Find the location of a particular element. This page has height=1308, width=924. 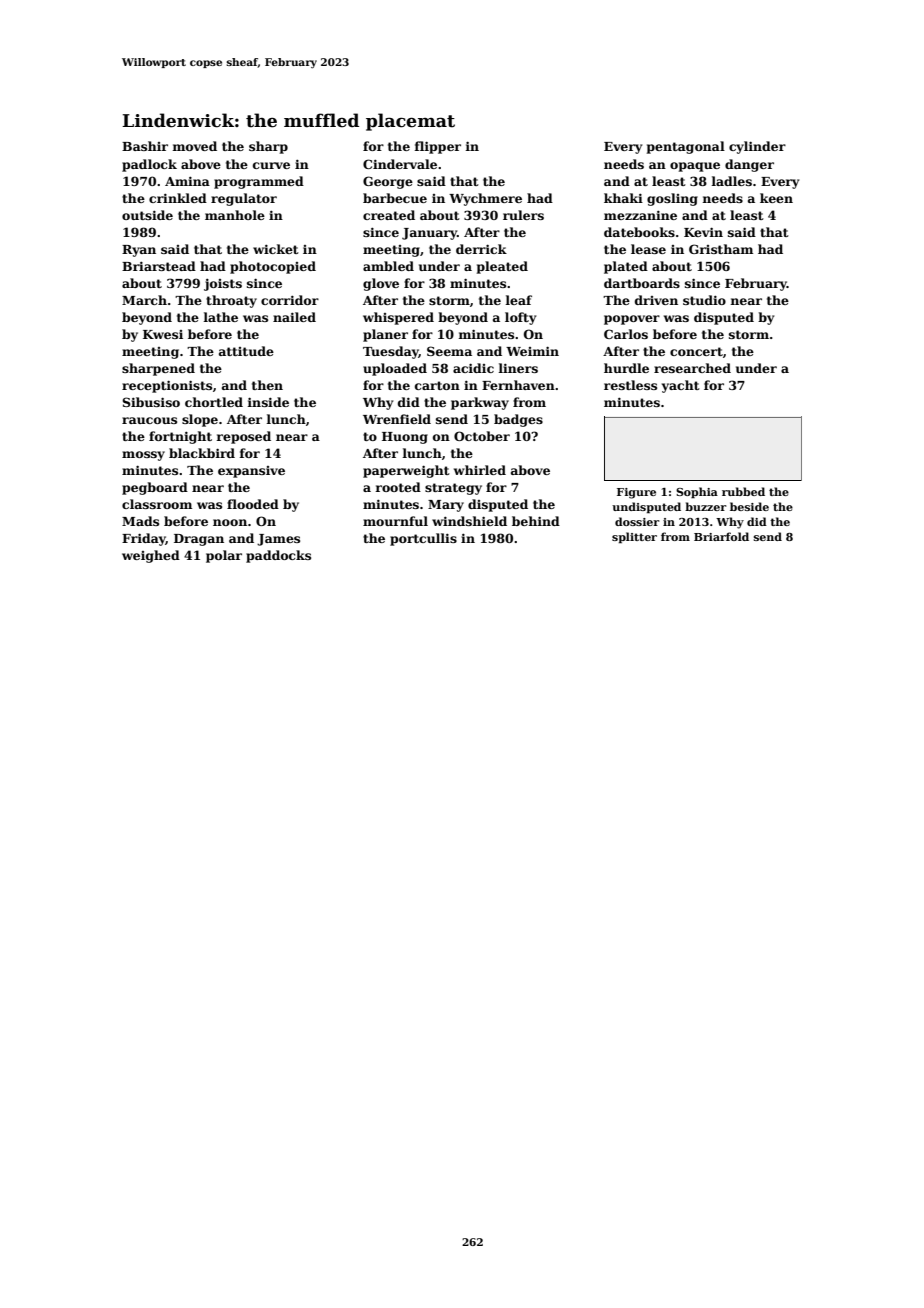

joists is located at coordinates (223, 285).
